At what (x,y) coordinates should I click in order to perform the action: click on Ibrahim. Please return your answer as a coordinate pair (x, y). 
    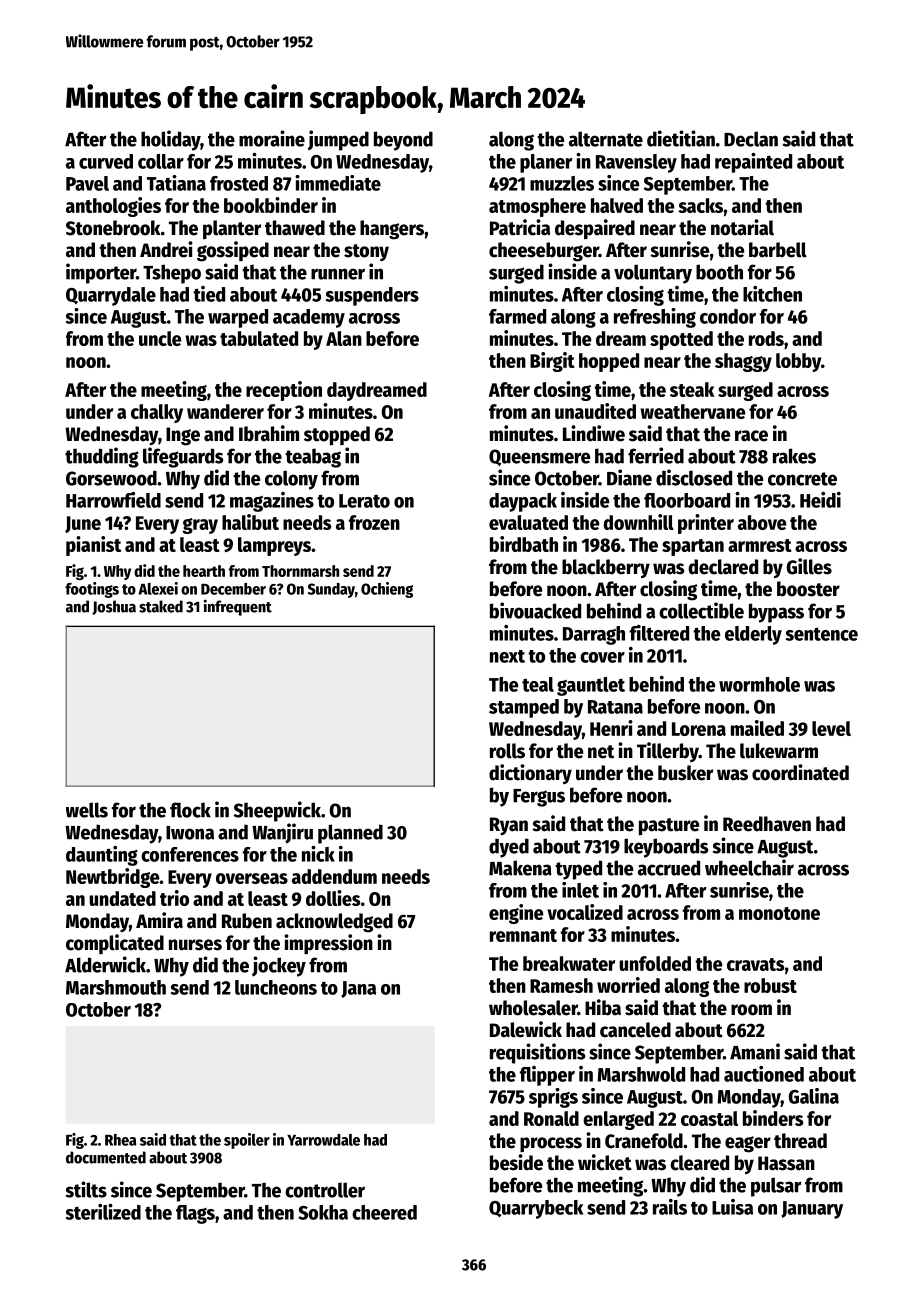
    Looking at the image, I should click on (269, 433).
